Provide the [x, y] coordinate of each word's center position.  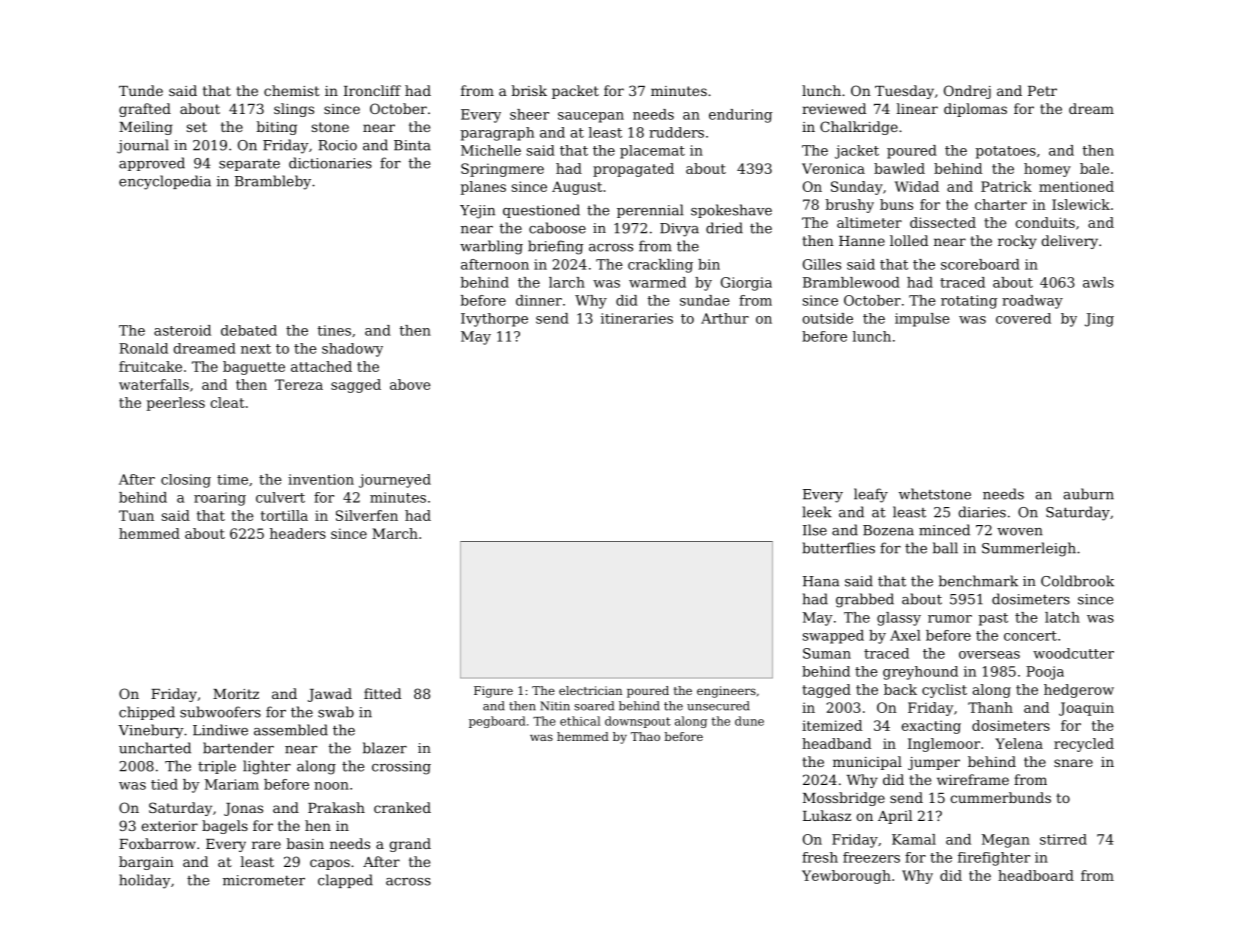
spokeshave [731, 211]
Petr [1042, 91]
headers [298, 533]
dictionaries [330, 163]
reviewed [834, 108]
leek [817, 512]
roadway [1032, 302]
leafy [871, 495]
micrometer [264, 880]
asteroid [182, 330]
